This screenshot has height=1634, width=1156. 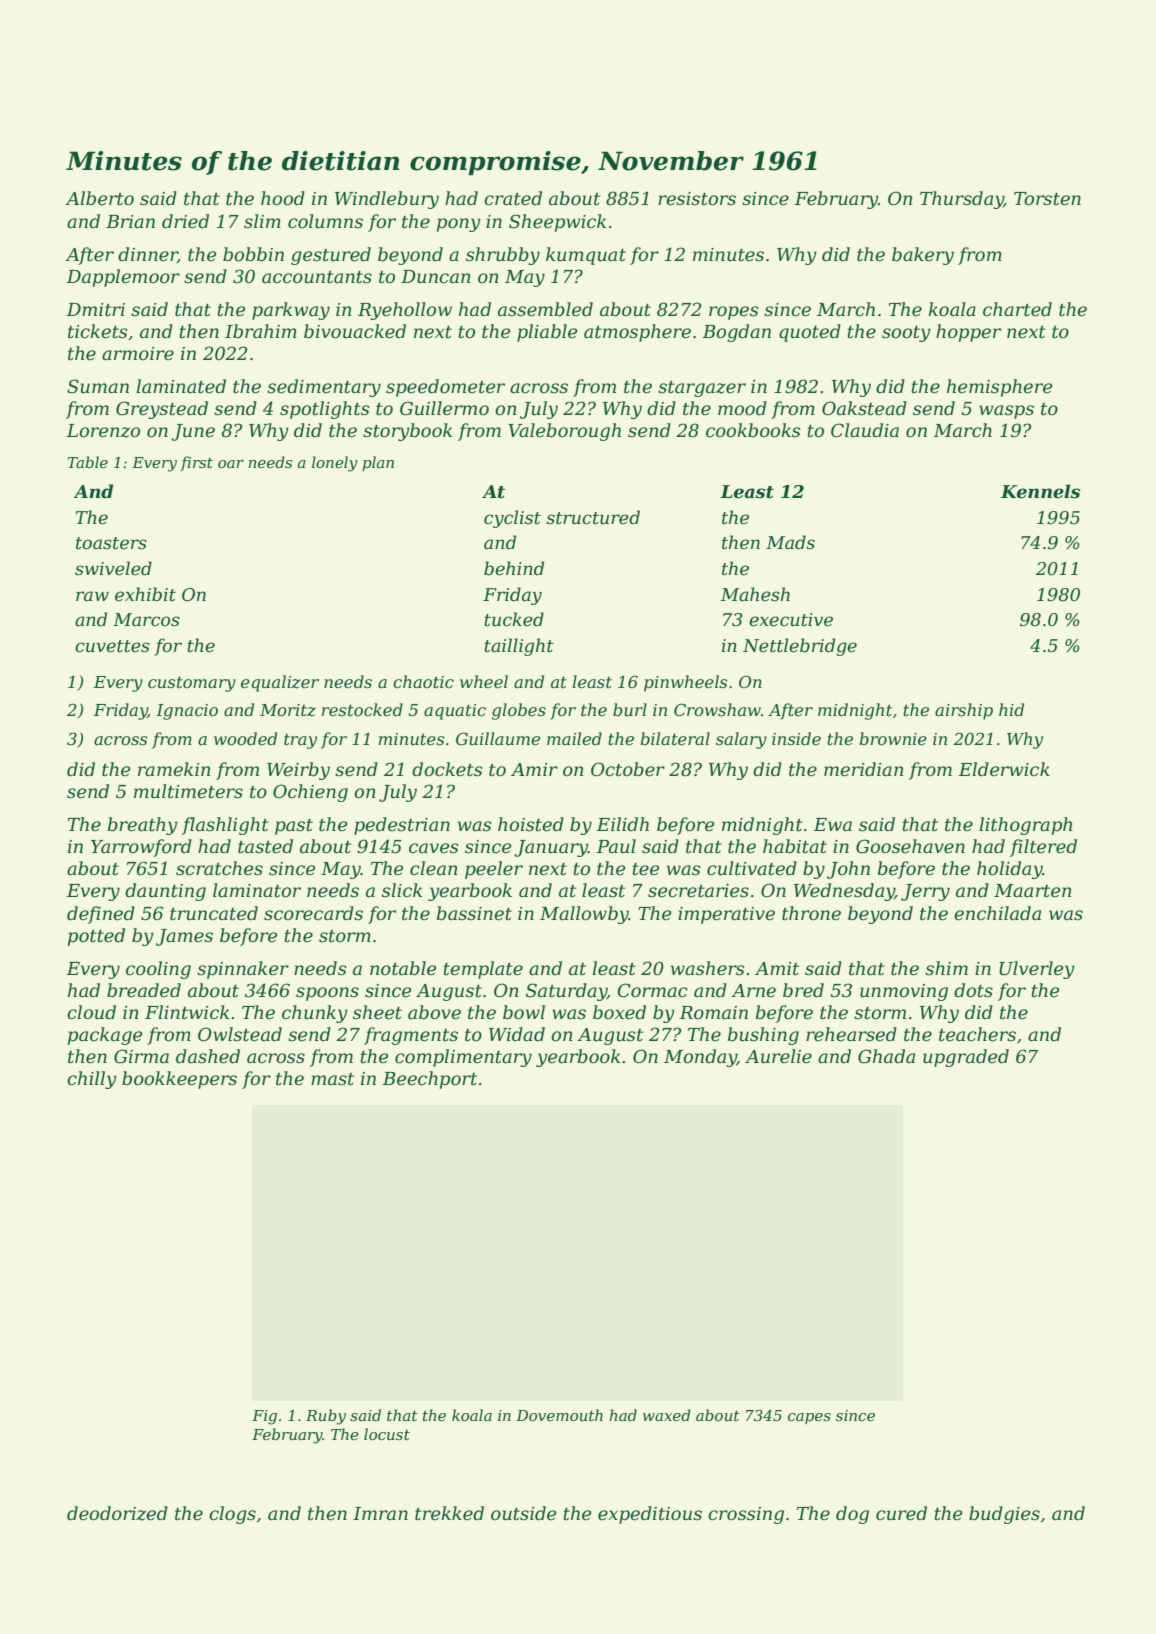 I want to click on Claudia, so click(x=865, y=430).
